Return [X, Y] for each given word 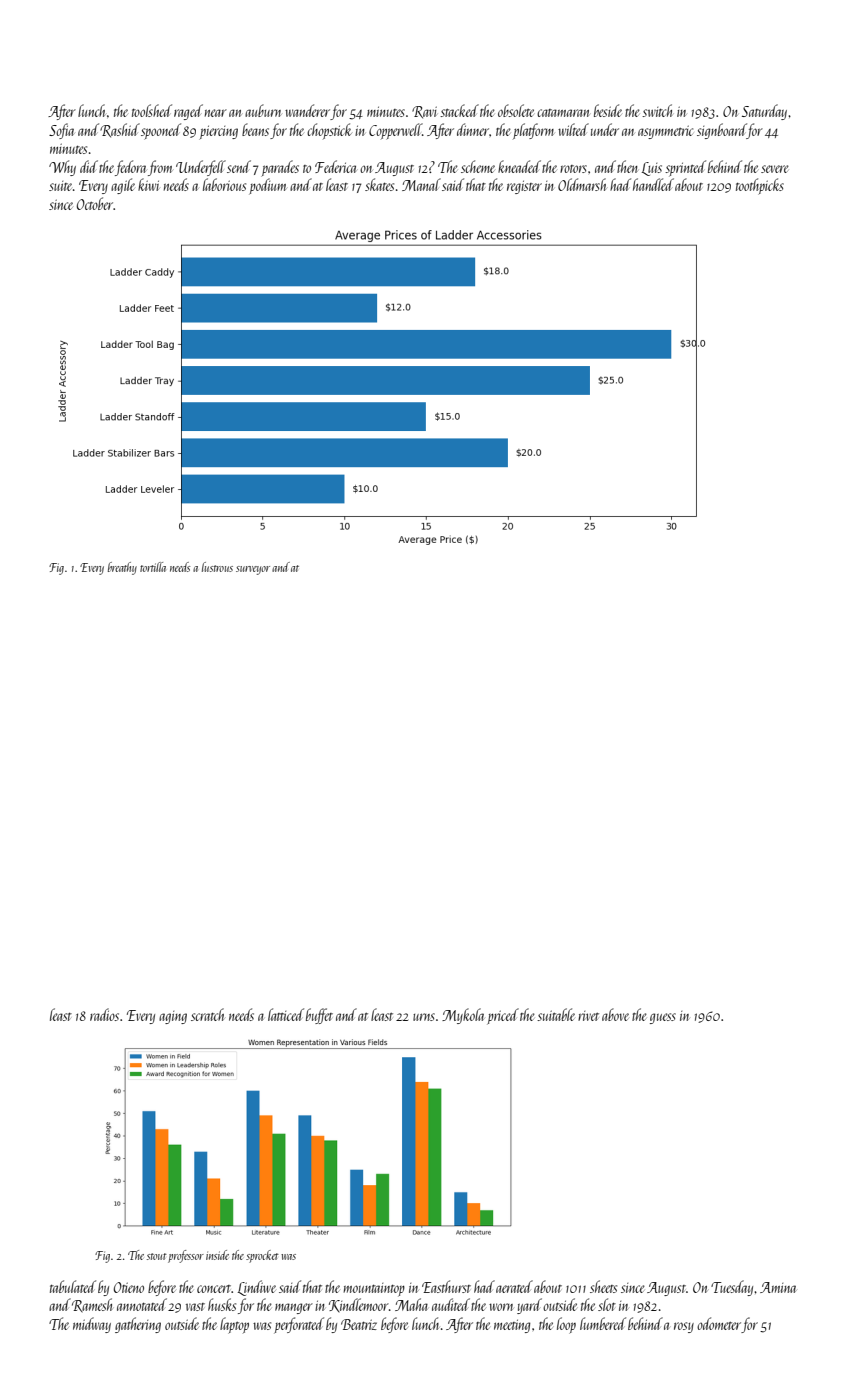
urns [424, 1017]
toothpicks [760, 186]
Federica [335, 166]
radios [104, 1014]
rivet [588, 1016]
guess [663, 1018]
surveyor [253, 570]
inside [217, 1255]
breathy [122, 568]
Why [62, 168]
